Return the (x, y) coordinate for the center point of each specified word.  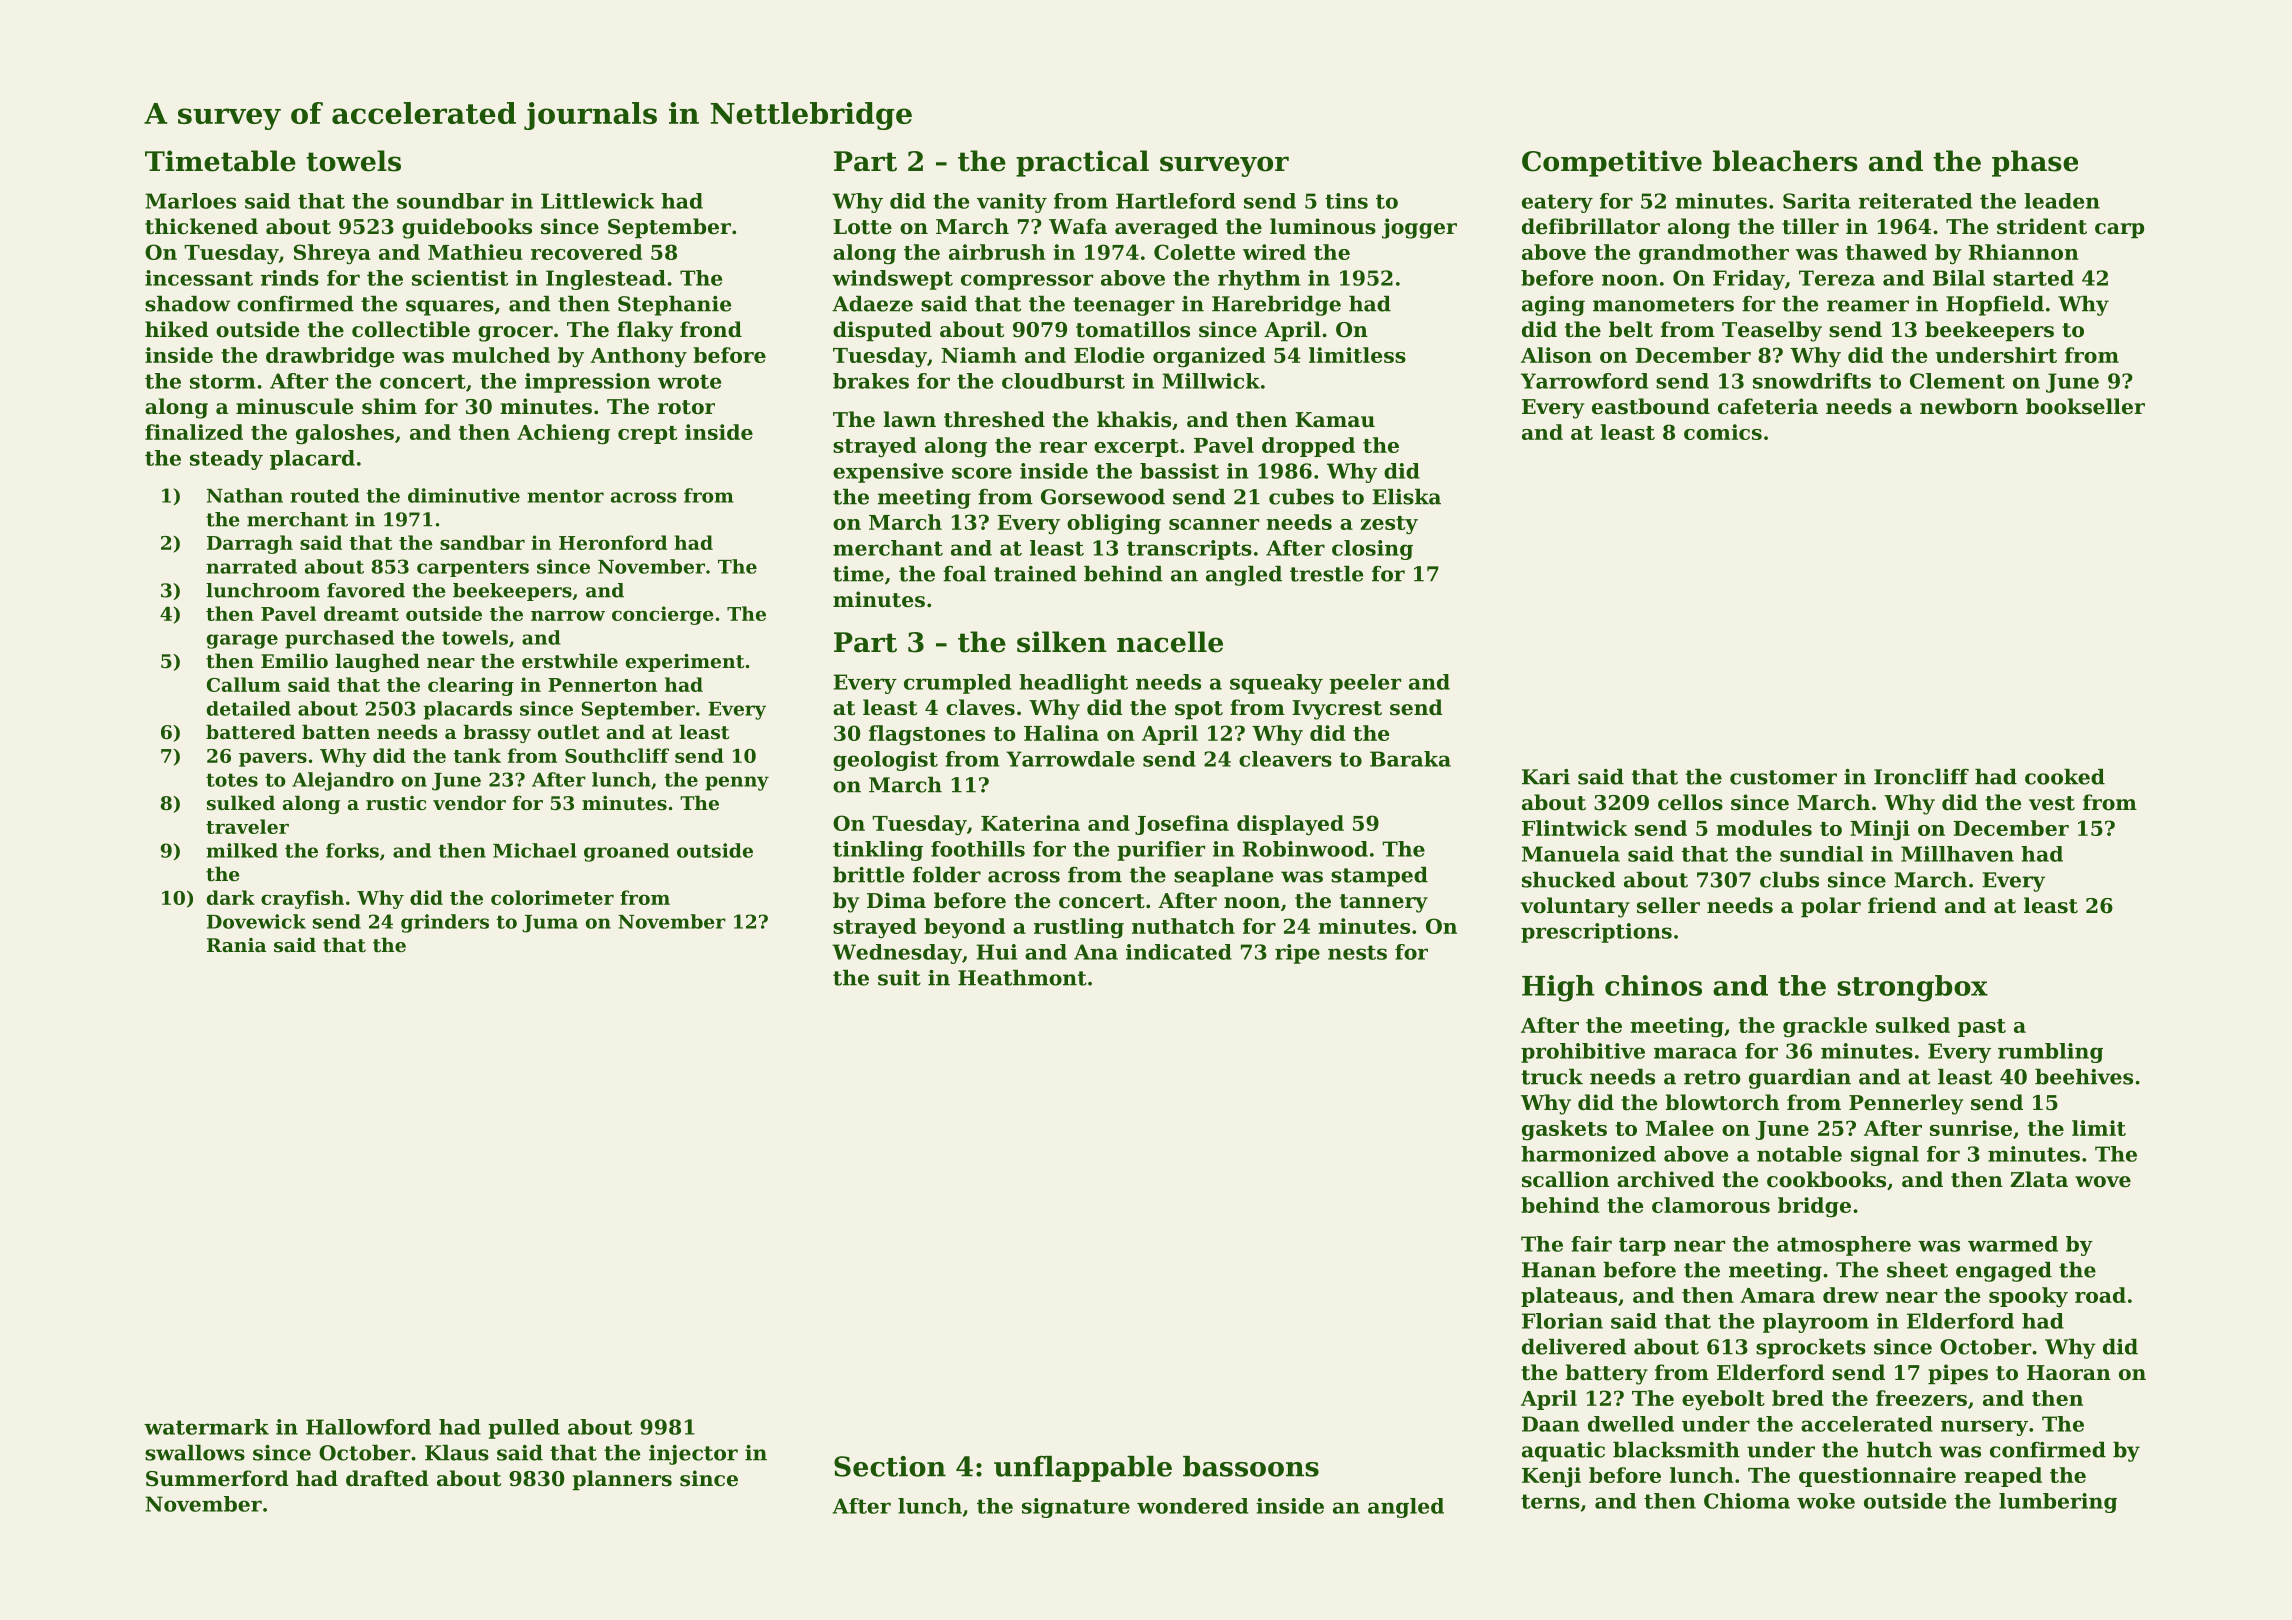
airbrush (997, 252)
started (2033, 278)
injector (693, 1455)
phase (2035, 163)
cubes (1301, 497)
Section (890, 1466)
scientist (460, 278)
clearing (471, 686)
